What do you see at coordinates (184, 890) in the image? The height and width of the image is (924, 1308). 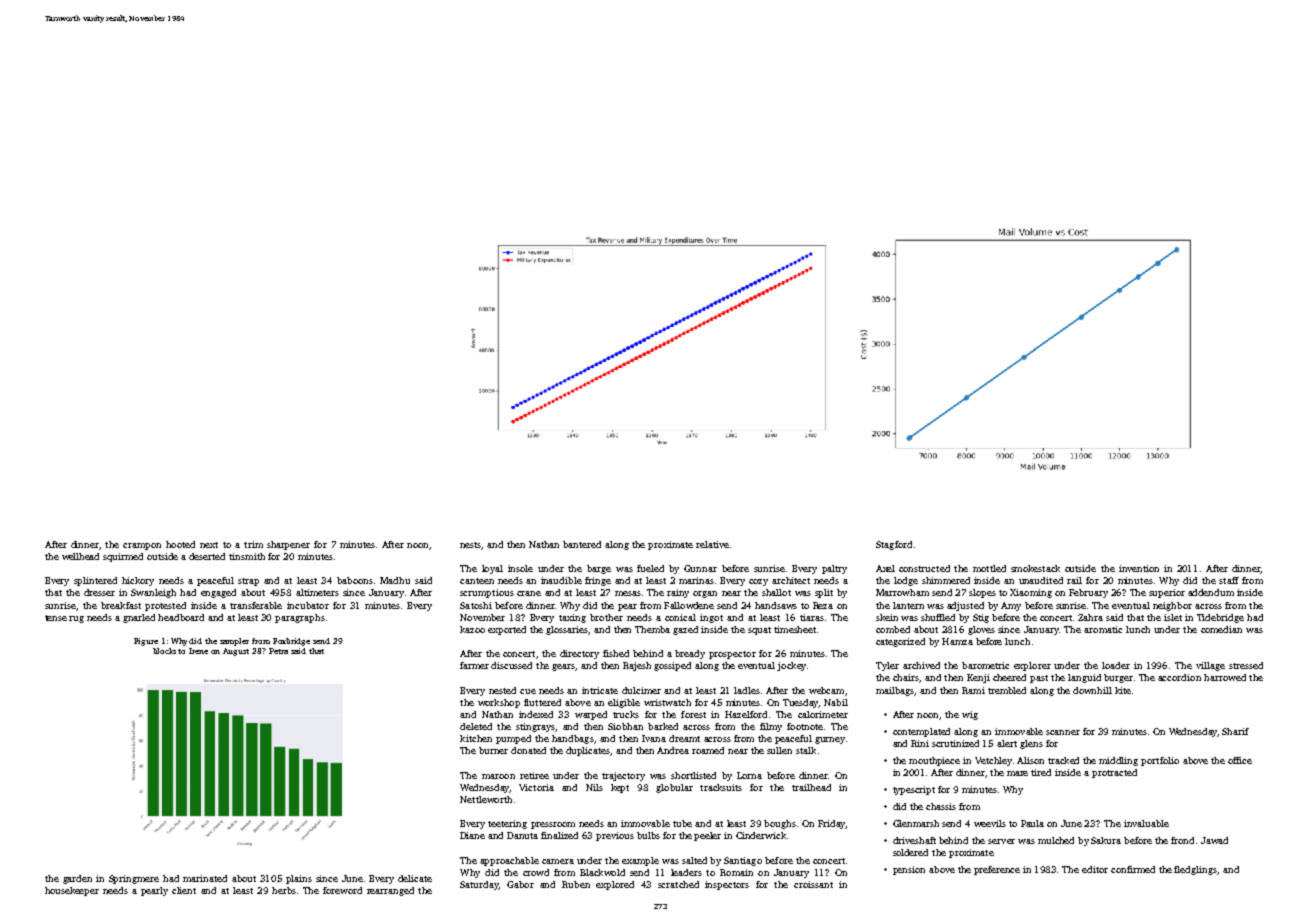 I see `client` at bounding box center [184, 890].
